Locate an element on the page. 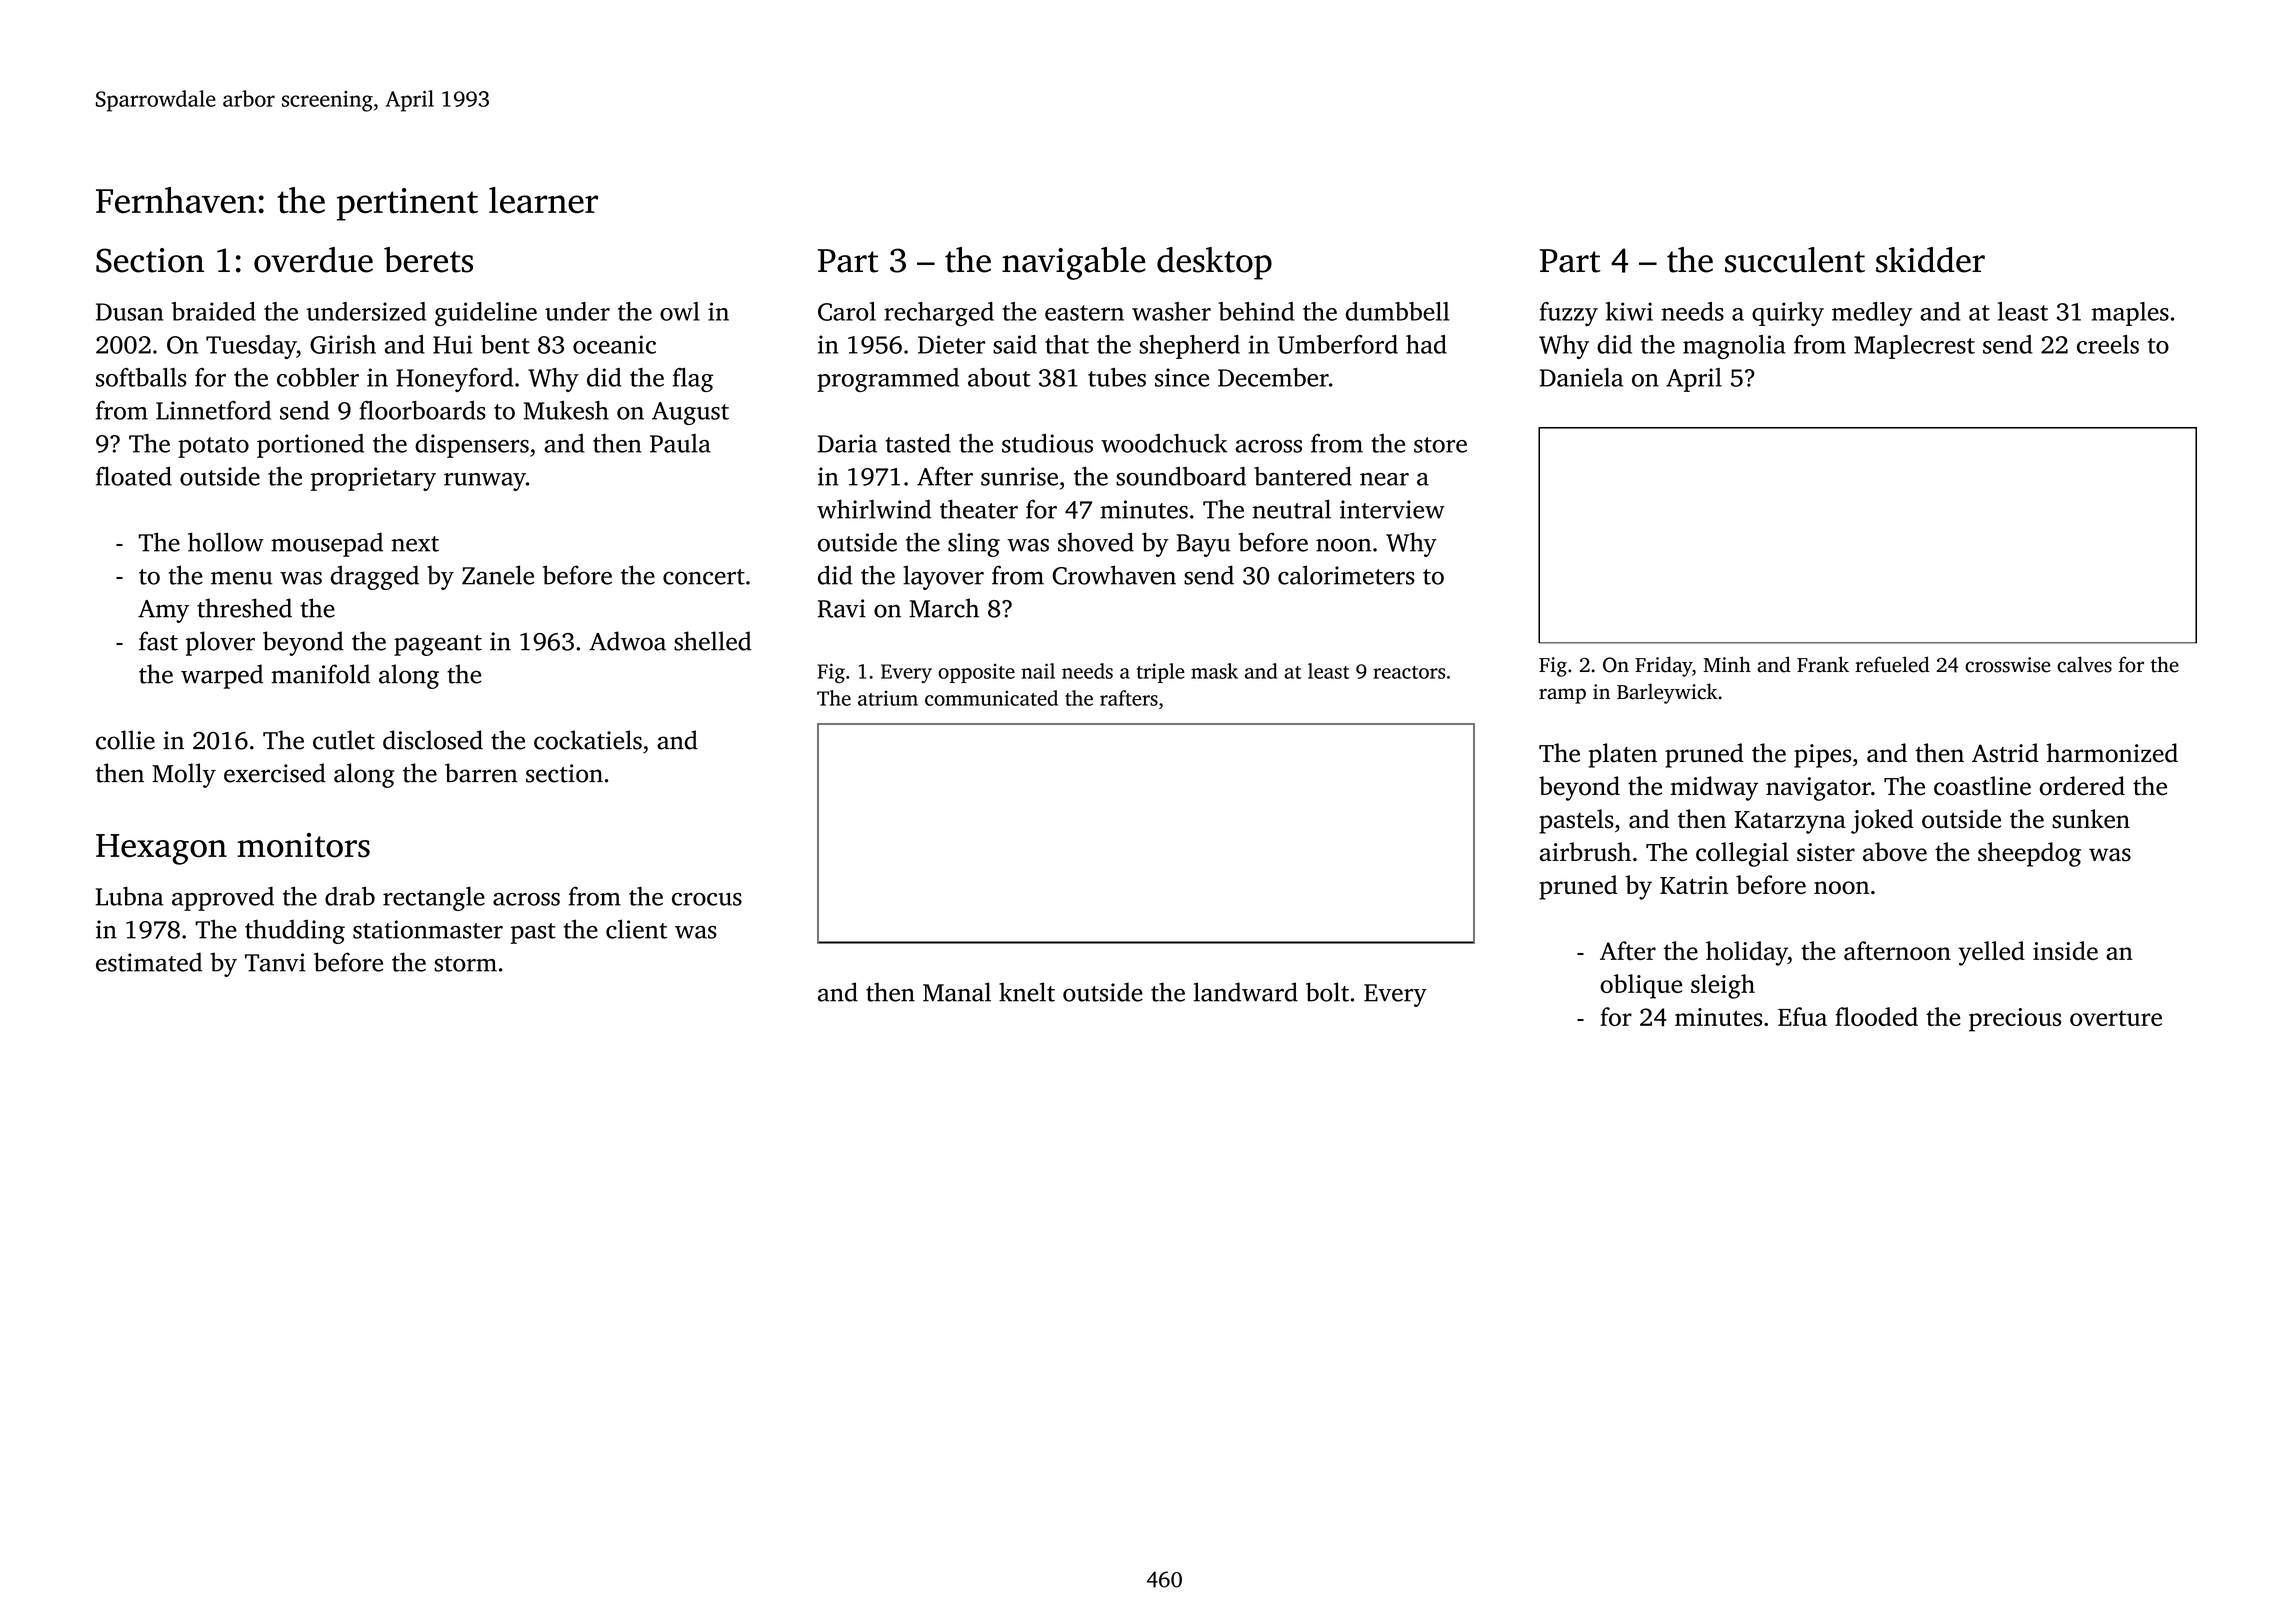  Zanele is located at coordinates (498, 575).
